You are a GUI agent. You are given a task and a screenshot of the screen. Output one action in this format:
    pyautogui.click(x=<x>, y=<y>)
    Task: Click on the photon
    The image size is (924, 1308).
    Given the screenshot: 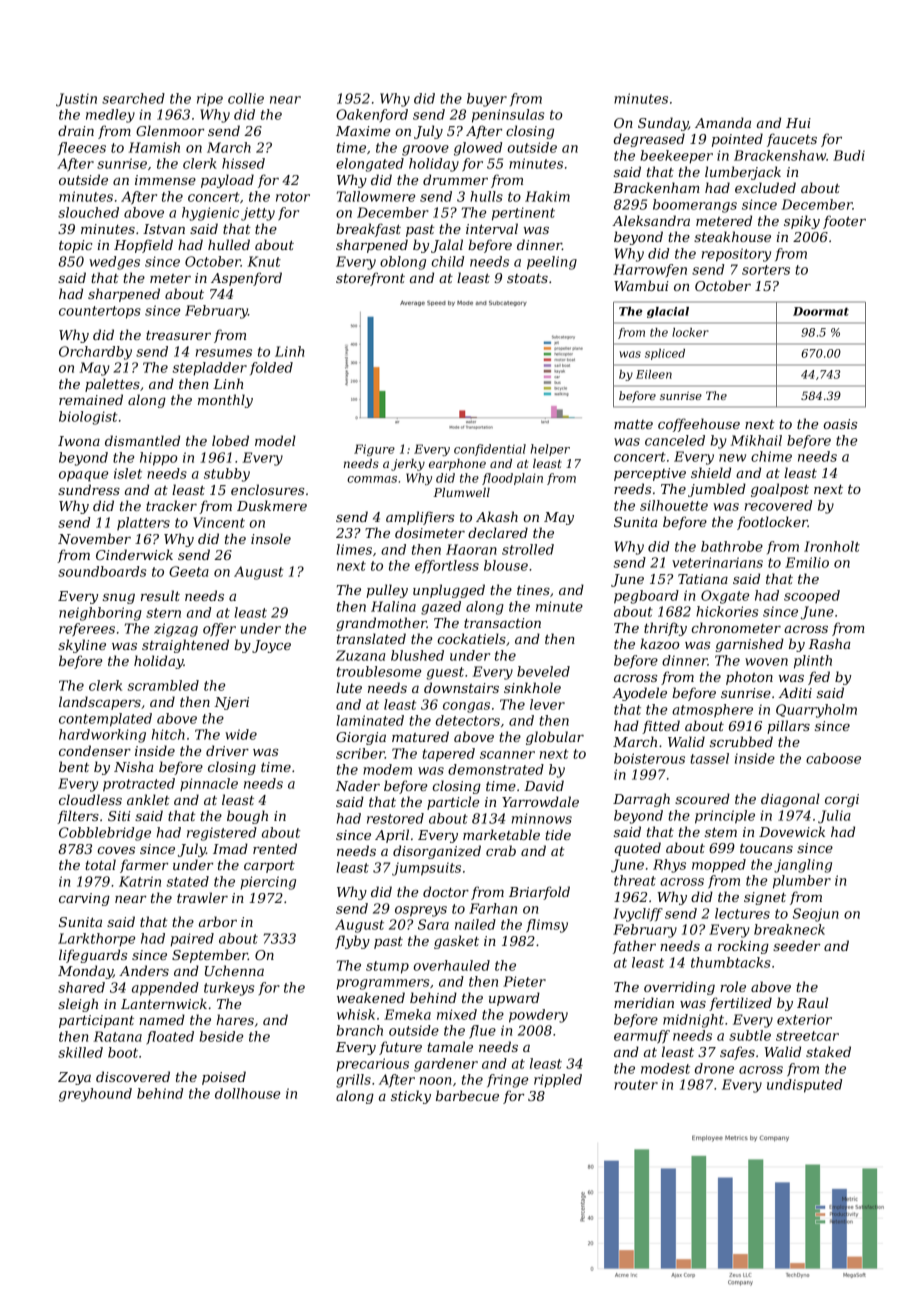 What is the action you would take?
    pyautogui.click(x=749, y=678)
